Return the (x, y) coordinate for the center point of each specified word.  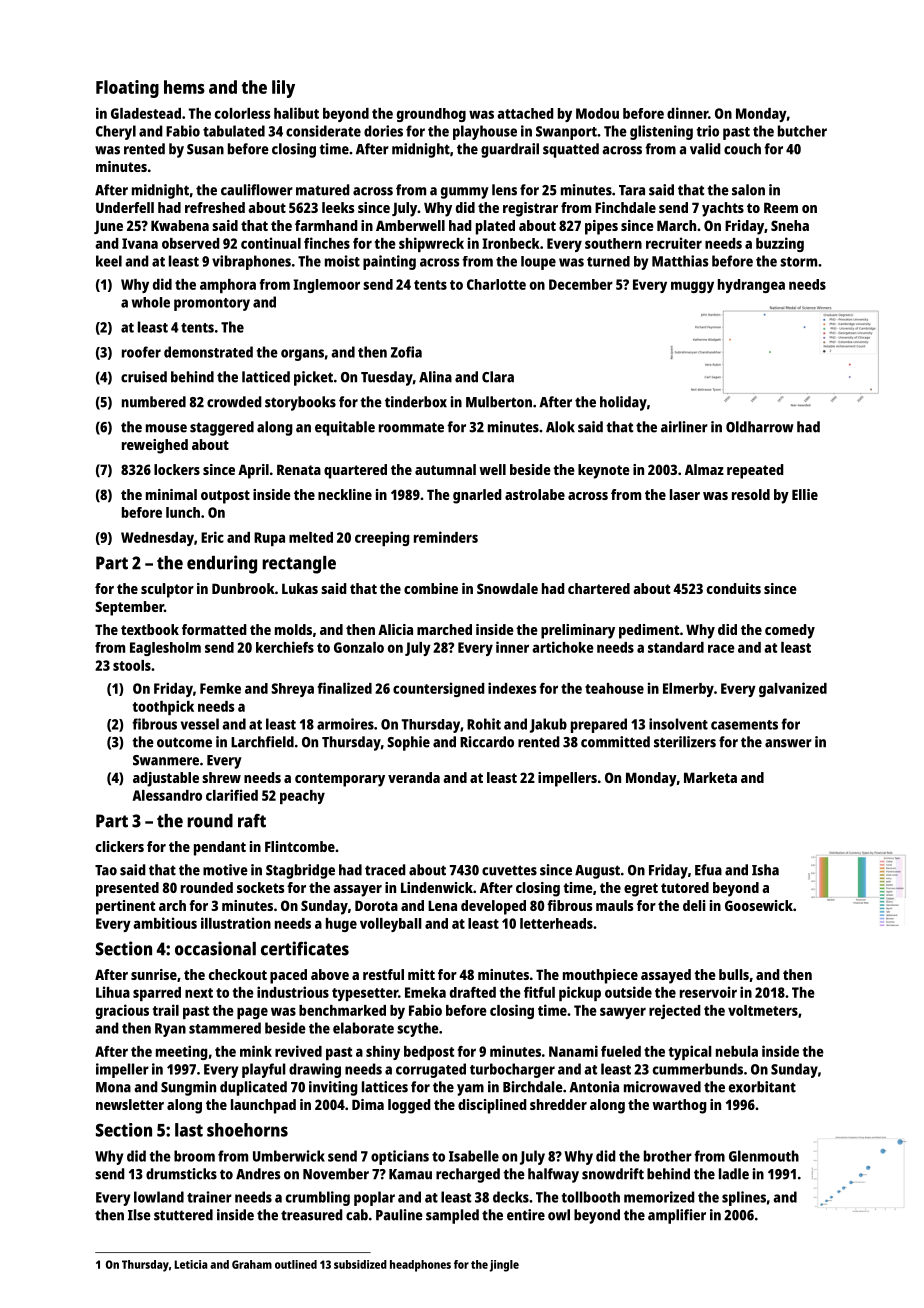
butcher (802, 131)
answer (788, 743)
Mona (113, 1087)
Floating (127, 89)
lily (283, 89)
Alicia (395, 629)
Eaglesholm (165, 649)
